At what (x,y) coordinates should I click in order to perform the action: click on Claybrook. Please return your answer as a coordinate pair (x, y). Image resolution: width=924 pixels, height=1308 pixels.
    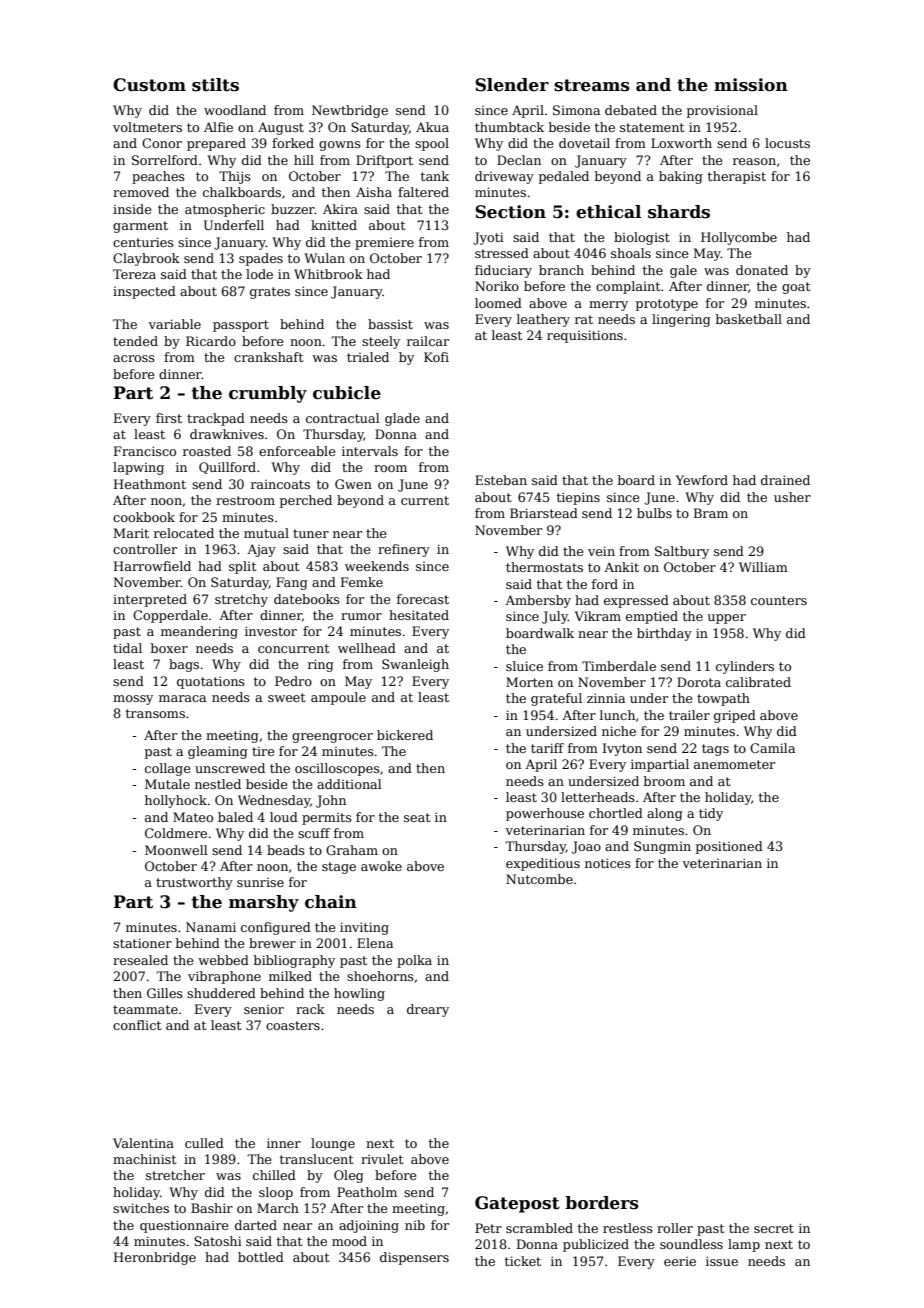
    Looking at the image, I should click on (146, 259).
